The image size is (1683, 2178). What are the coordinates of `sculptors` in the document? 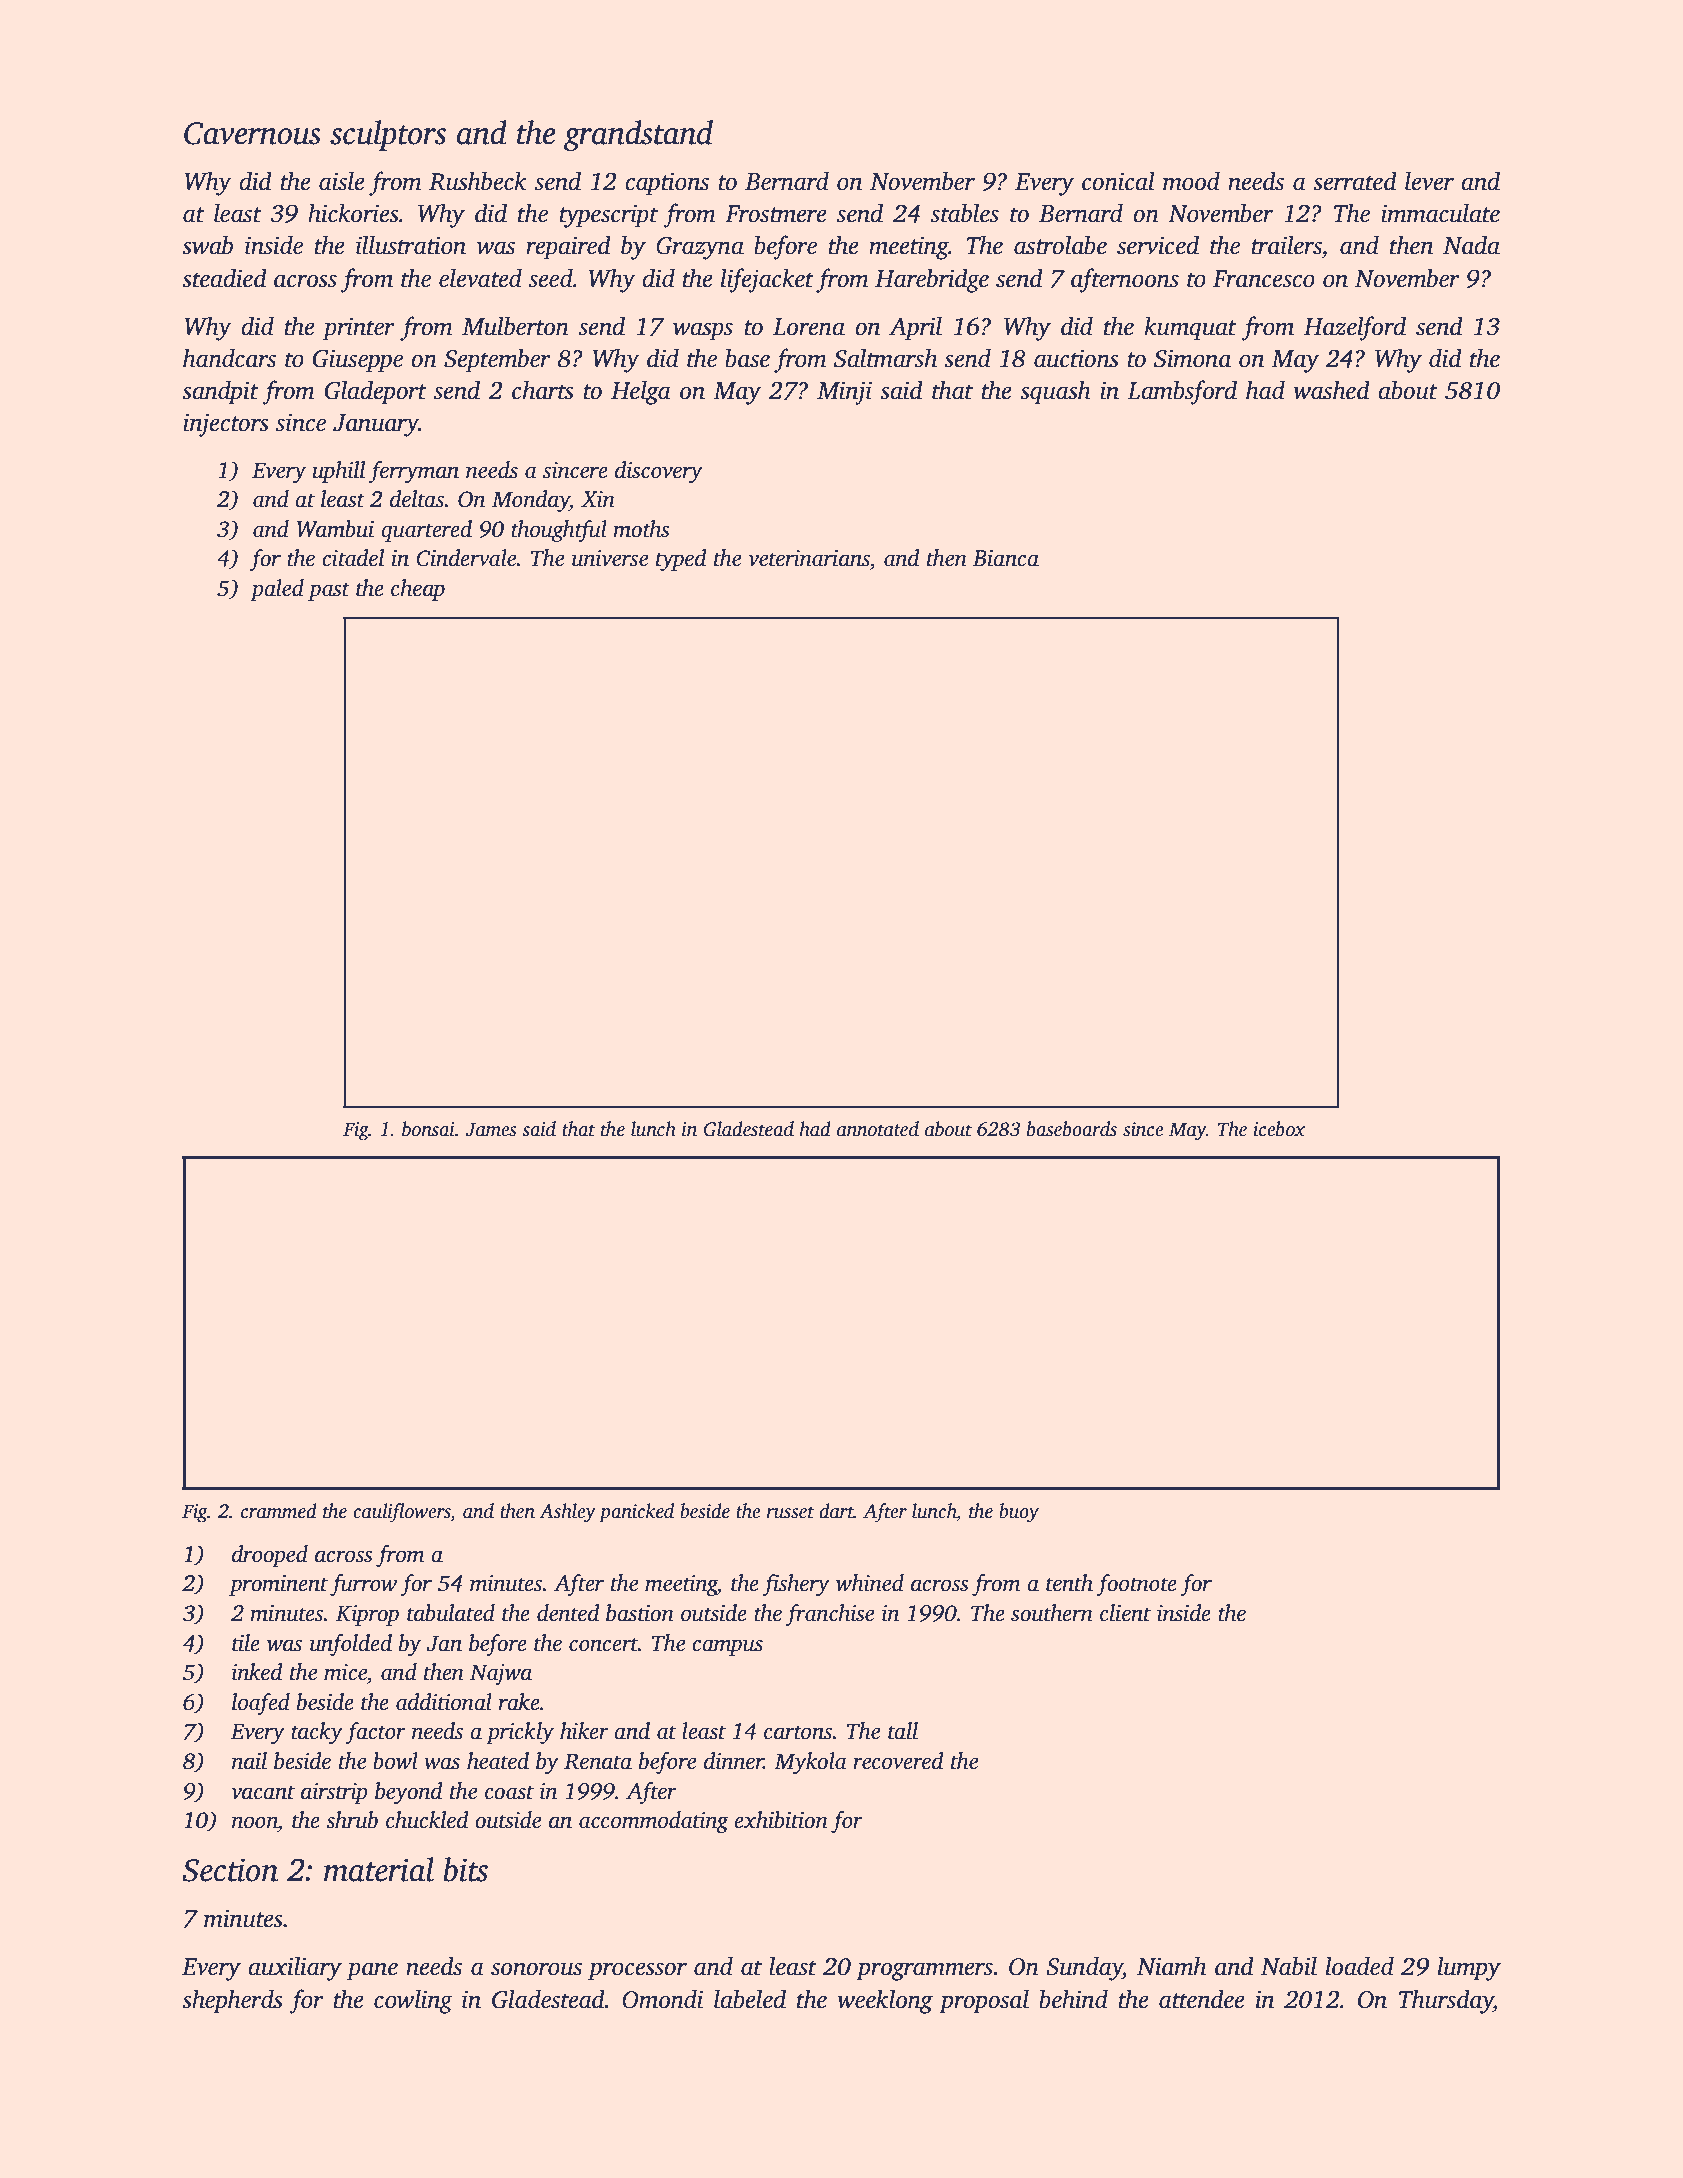 It's located at (388, 135).
